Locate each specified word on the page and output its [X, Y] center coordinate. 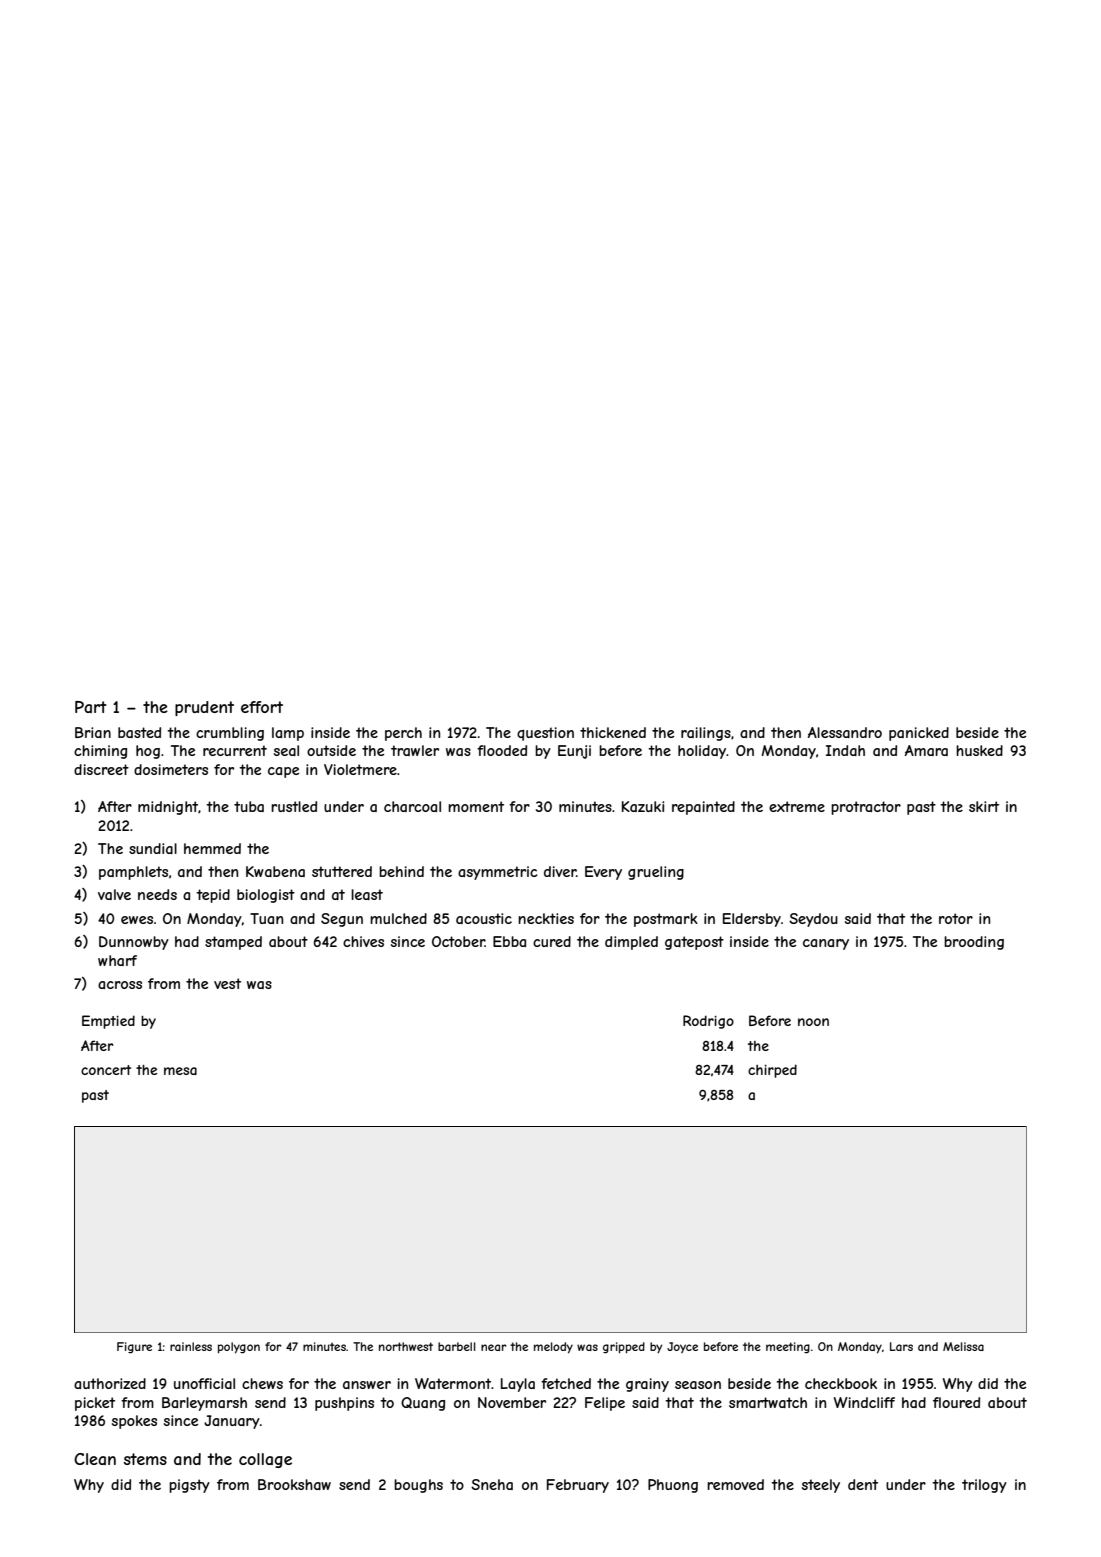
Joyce [682, 1347]
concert [106, 1070]
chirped [772, 1071]
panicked [919, 734]
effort [262, 707]
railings [706, 734]
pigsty [189, 1486]
